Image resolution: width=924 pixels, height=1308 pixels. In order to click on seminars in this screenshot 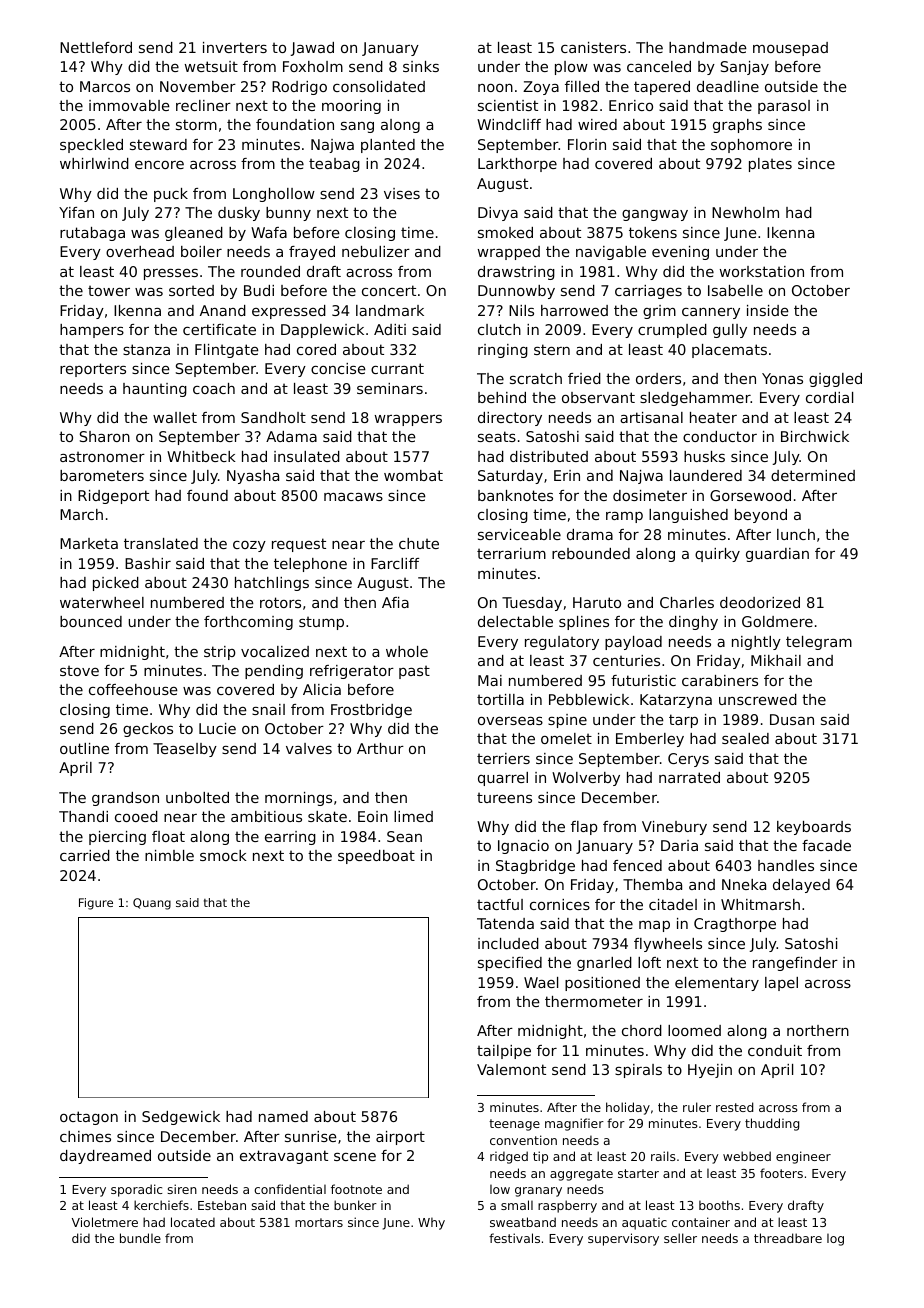, I will do `click(390, 388)`.
